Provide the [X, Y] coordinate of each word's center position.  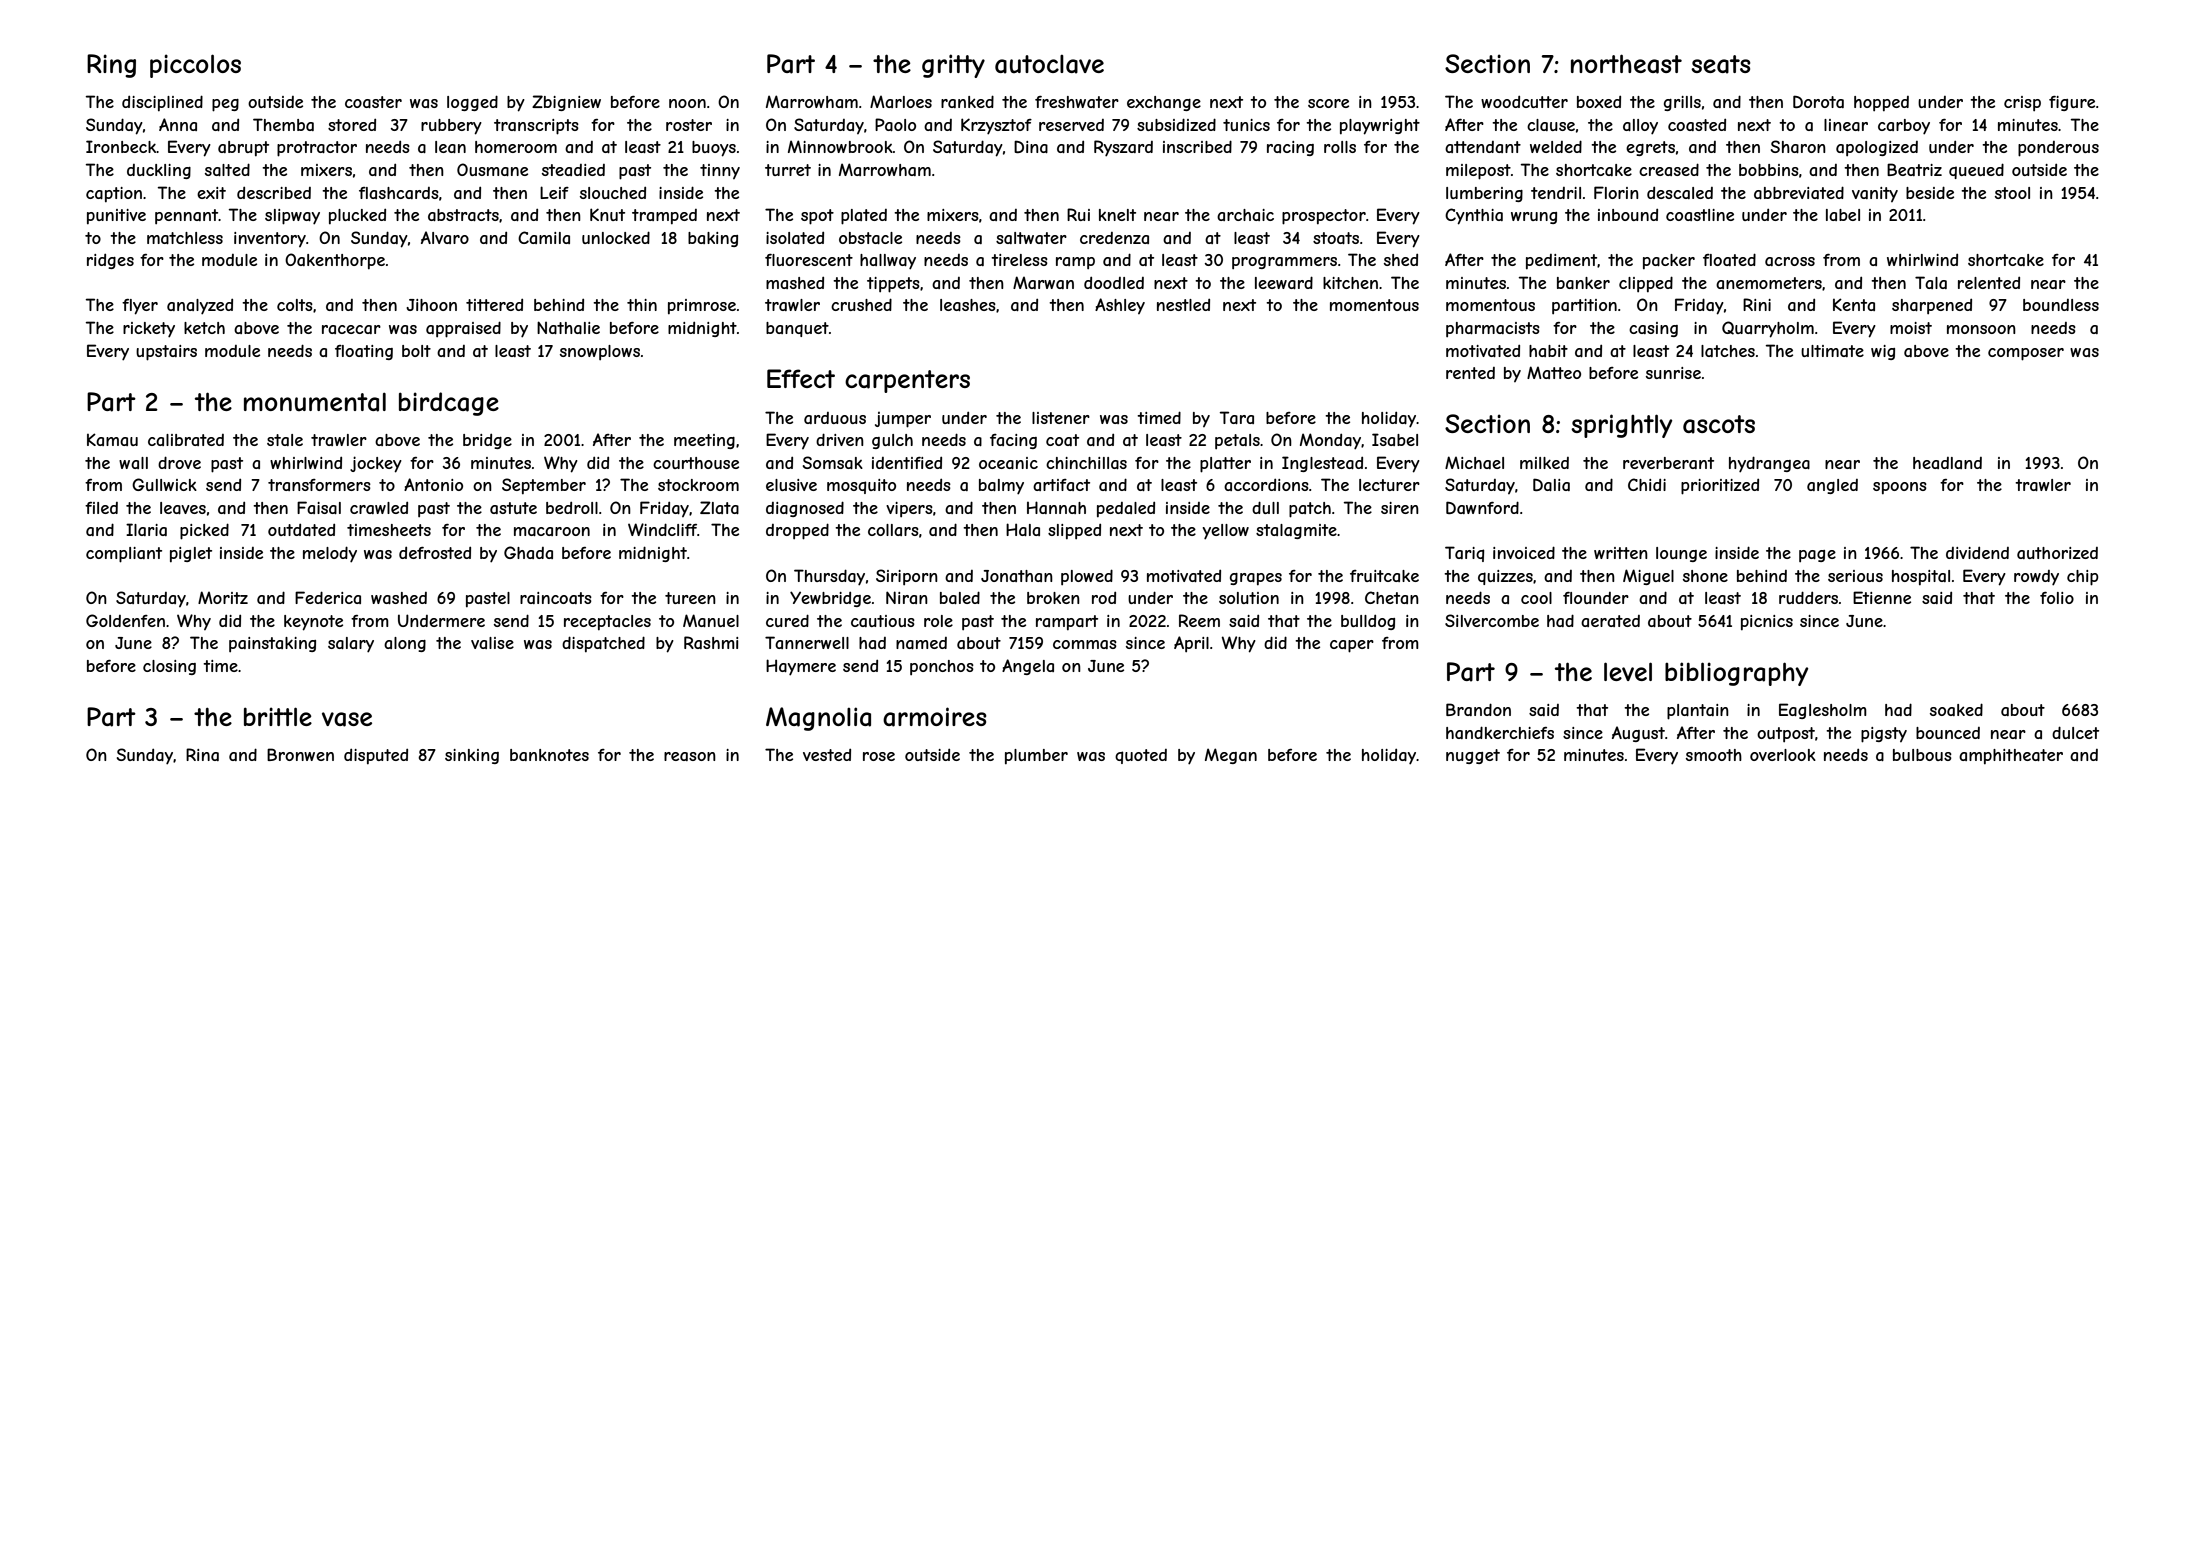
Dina [1031, 146]
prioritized [1720, 487]
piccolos [195, 66]
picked [204, 531]
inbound [1628, 215]
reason [690, 756]
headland [1947, 463]
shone [1705, 576]
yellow [1225, 532]
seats [1721, 64]
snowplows [600, 352]
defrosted [435, 553]
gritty [953, 66]
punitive [116, 216]
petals [1237, 441]
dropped [797, 531]
